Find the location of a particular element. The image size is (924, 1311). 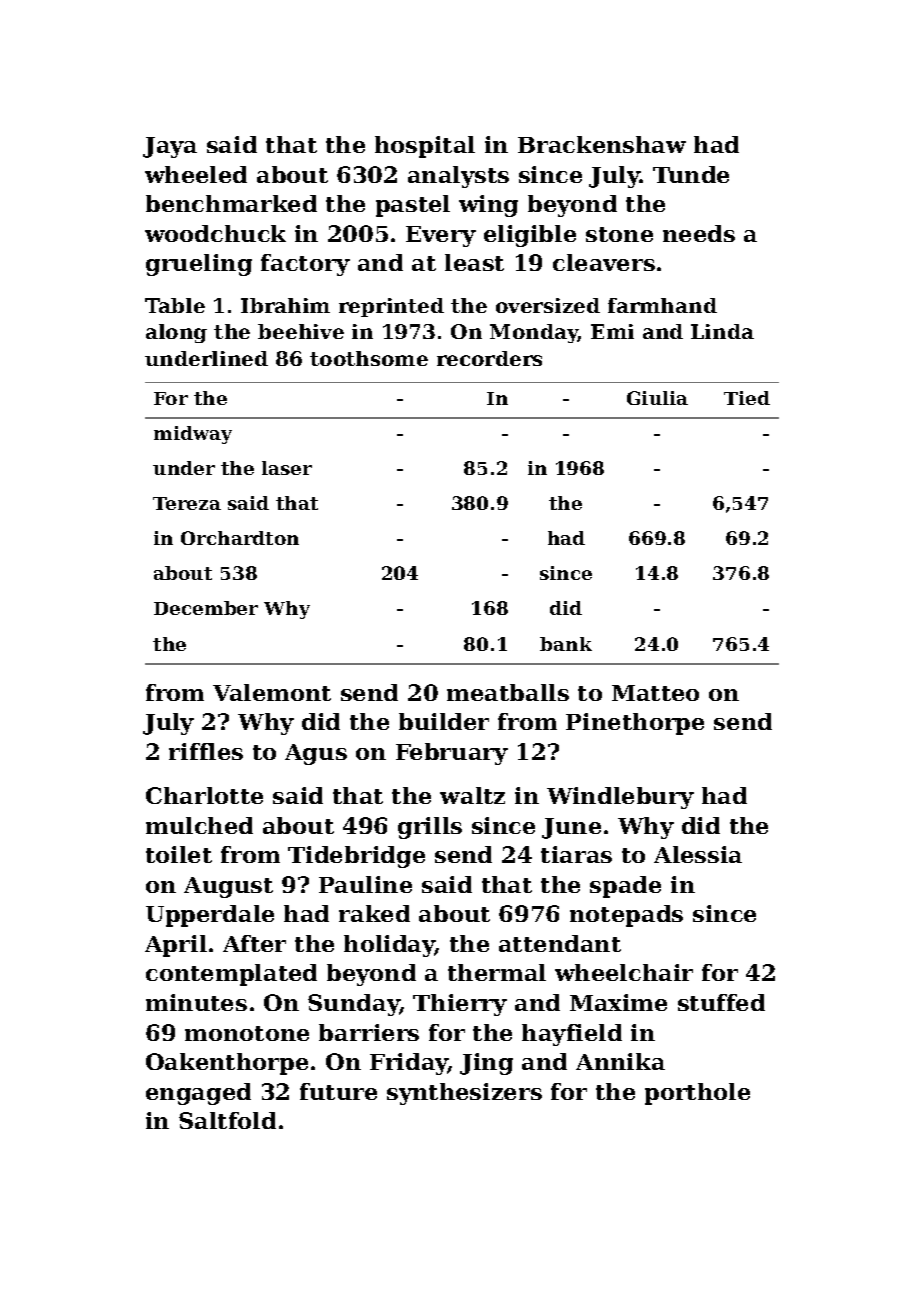

benchmarked is located at coordinates (231, 203).
